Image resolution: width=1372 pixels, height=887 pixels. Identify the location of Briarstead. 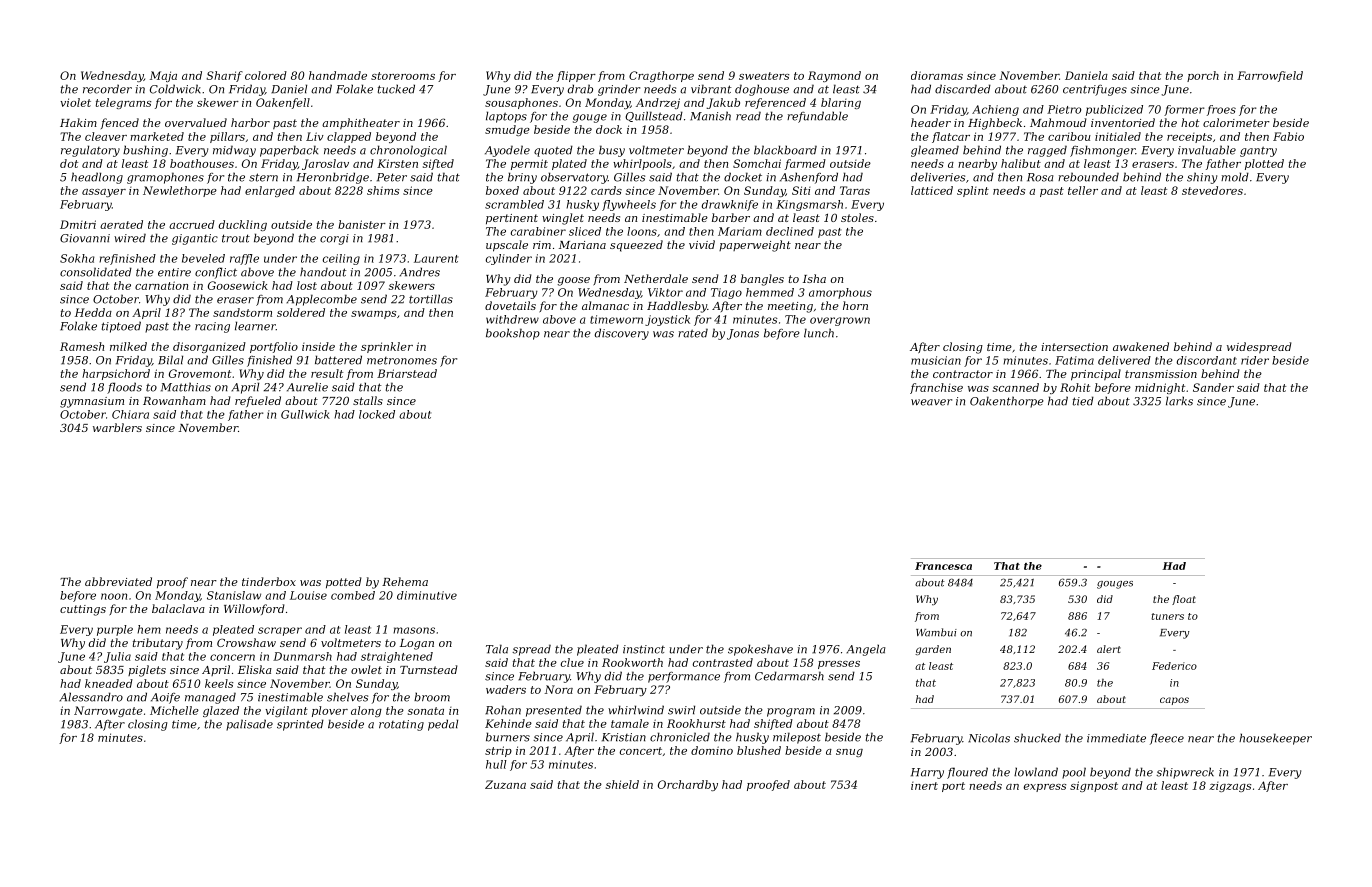
(407, 373).
